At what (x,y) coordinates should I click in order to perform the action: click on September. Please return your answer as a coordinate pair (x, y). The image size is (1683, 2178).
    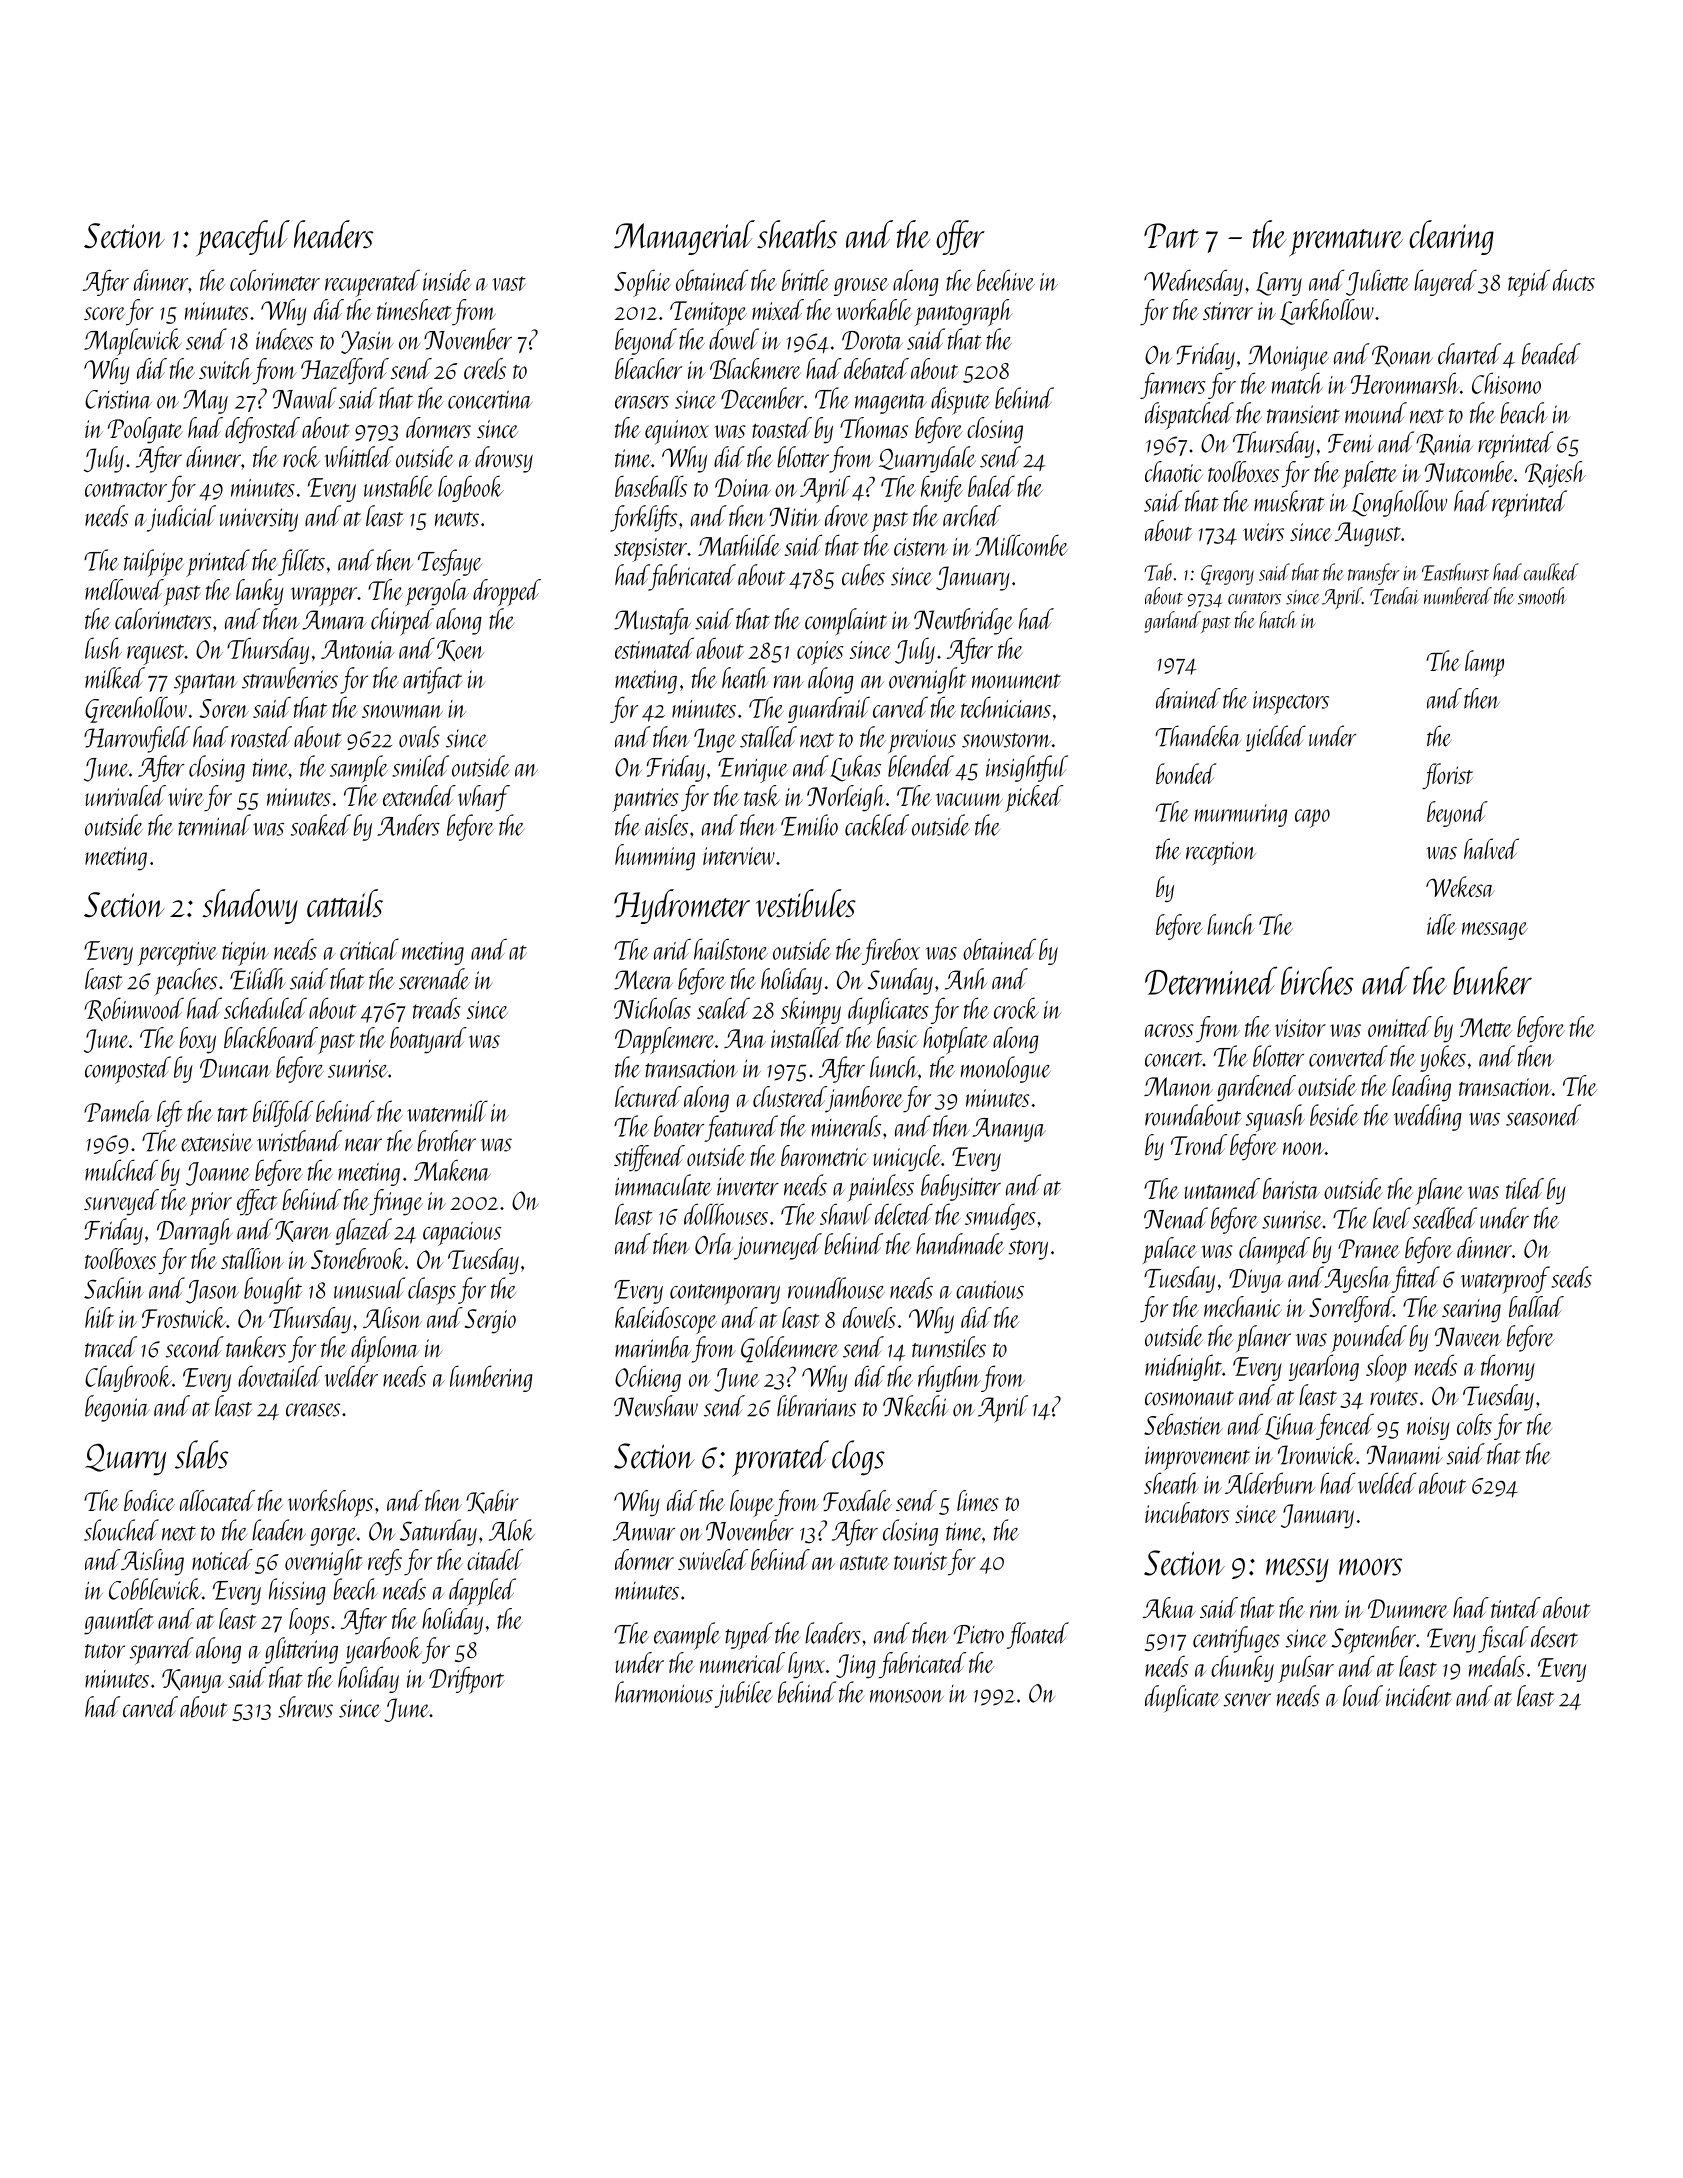
    Looking at the image, I should click on (1373, 1640).
